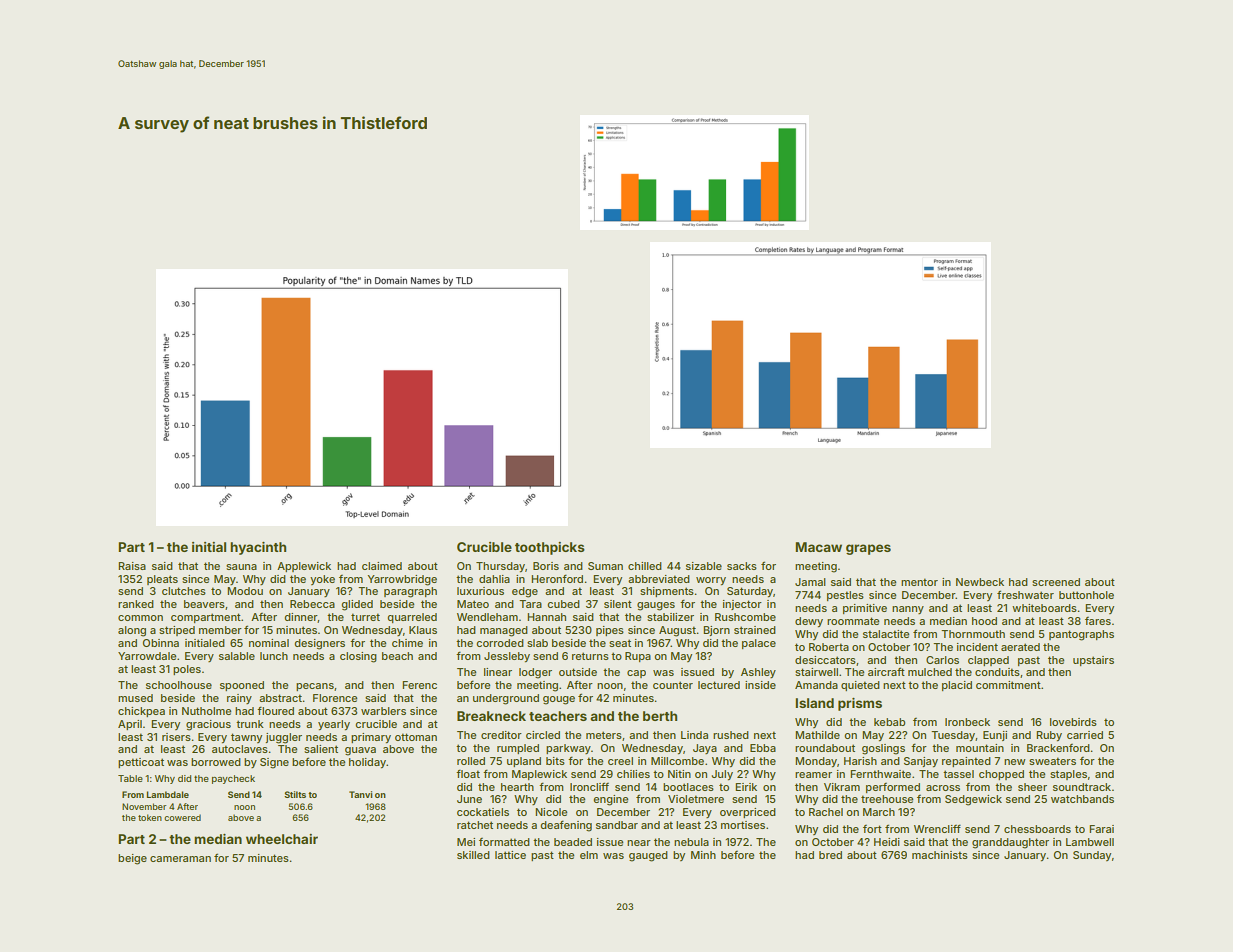  What do you see at coordinates (887, 842) in the screenshot?
I see `Heidi` at bounding box center [887, 842].
